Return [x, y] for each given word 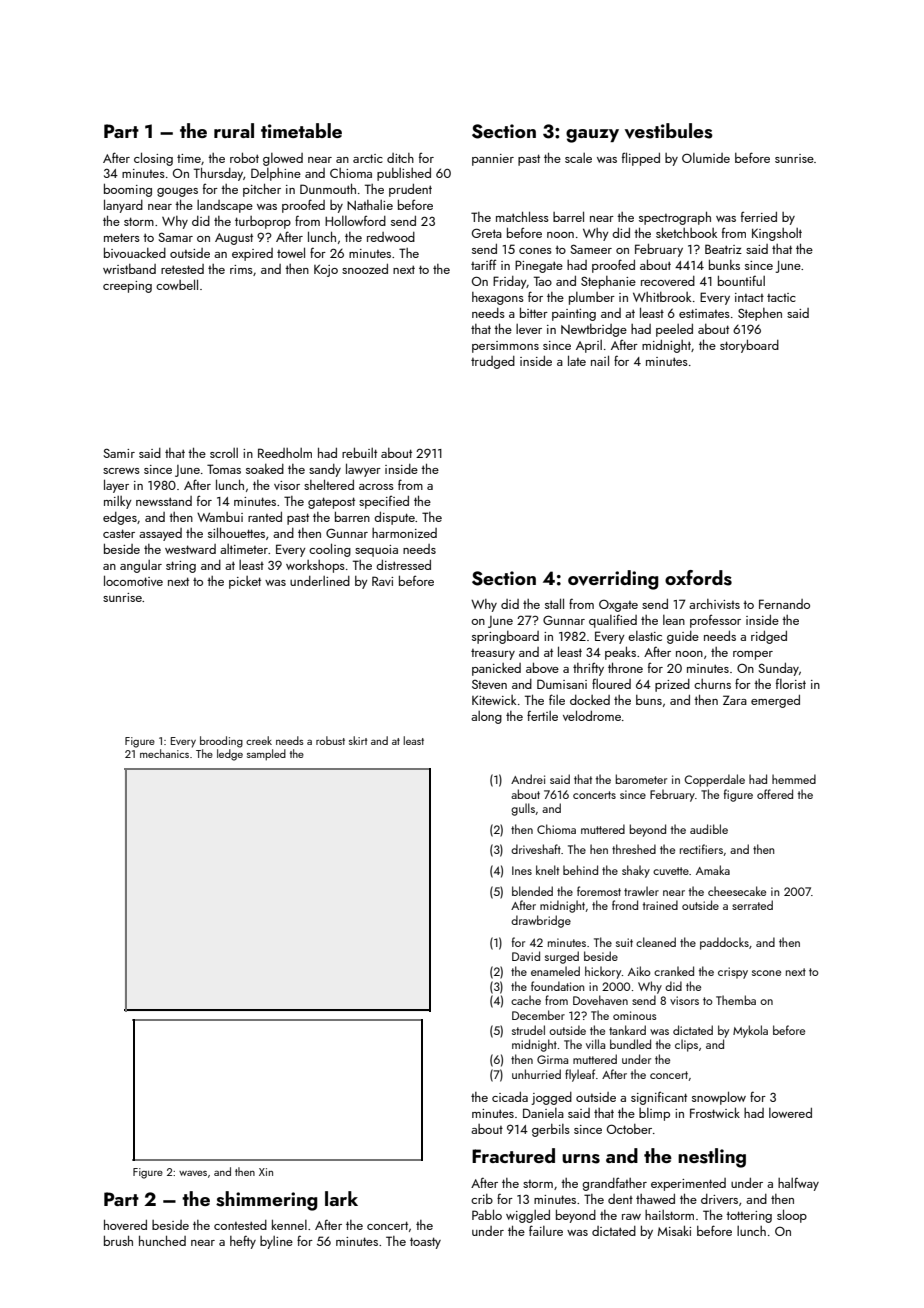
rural [234, 130]
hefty [243, 1242]
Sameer [591, 249]
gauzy [592, 136]
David [526, 956]
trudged [493, 362]
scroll [224, 453]
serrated [752, 905]
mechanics [164, 753]
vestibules [669, 131]
